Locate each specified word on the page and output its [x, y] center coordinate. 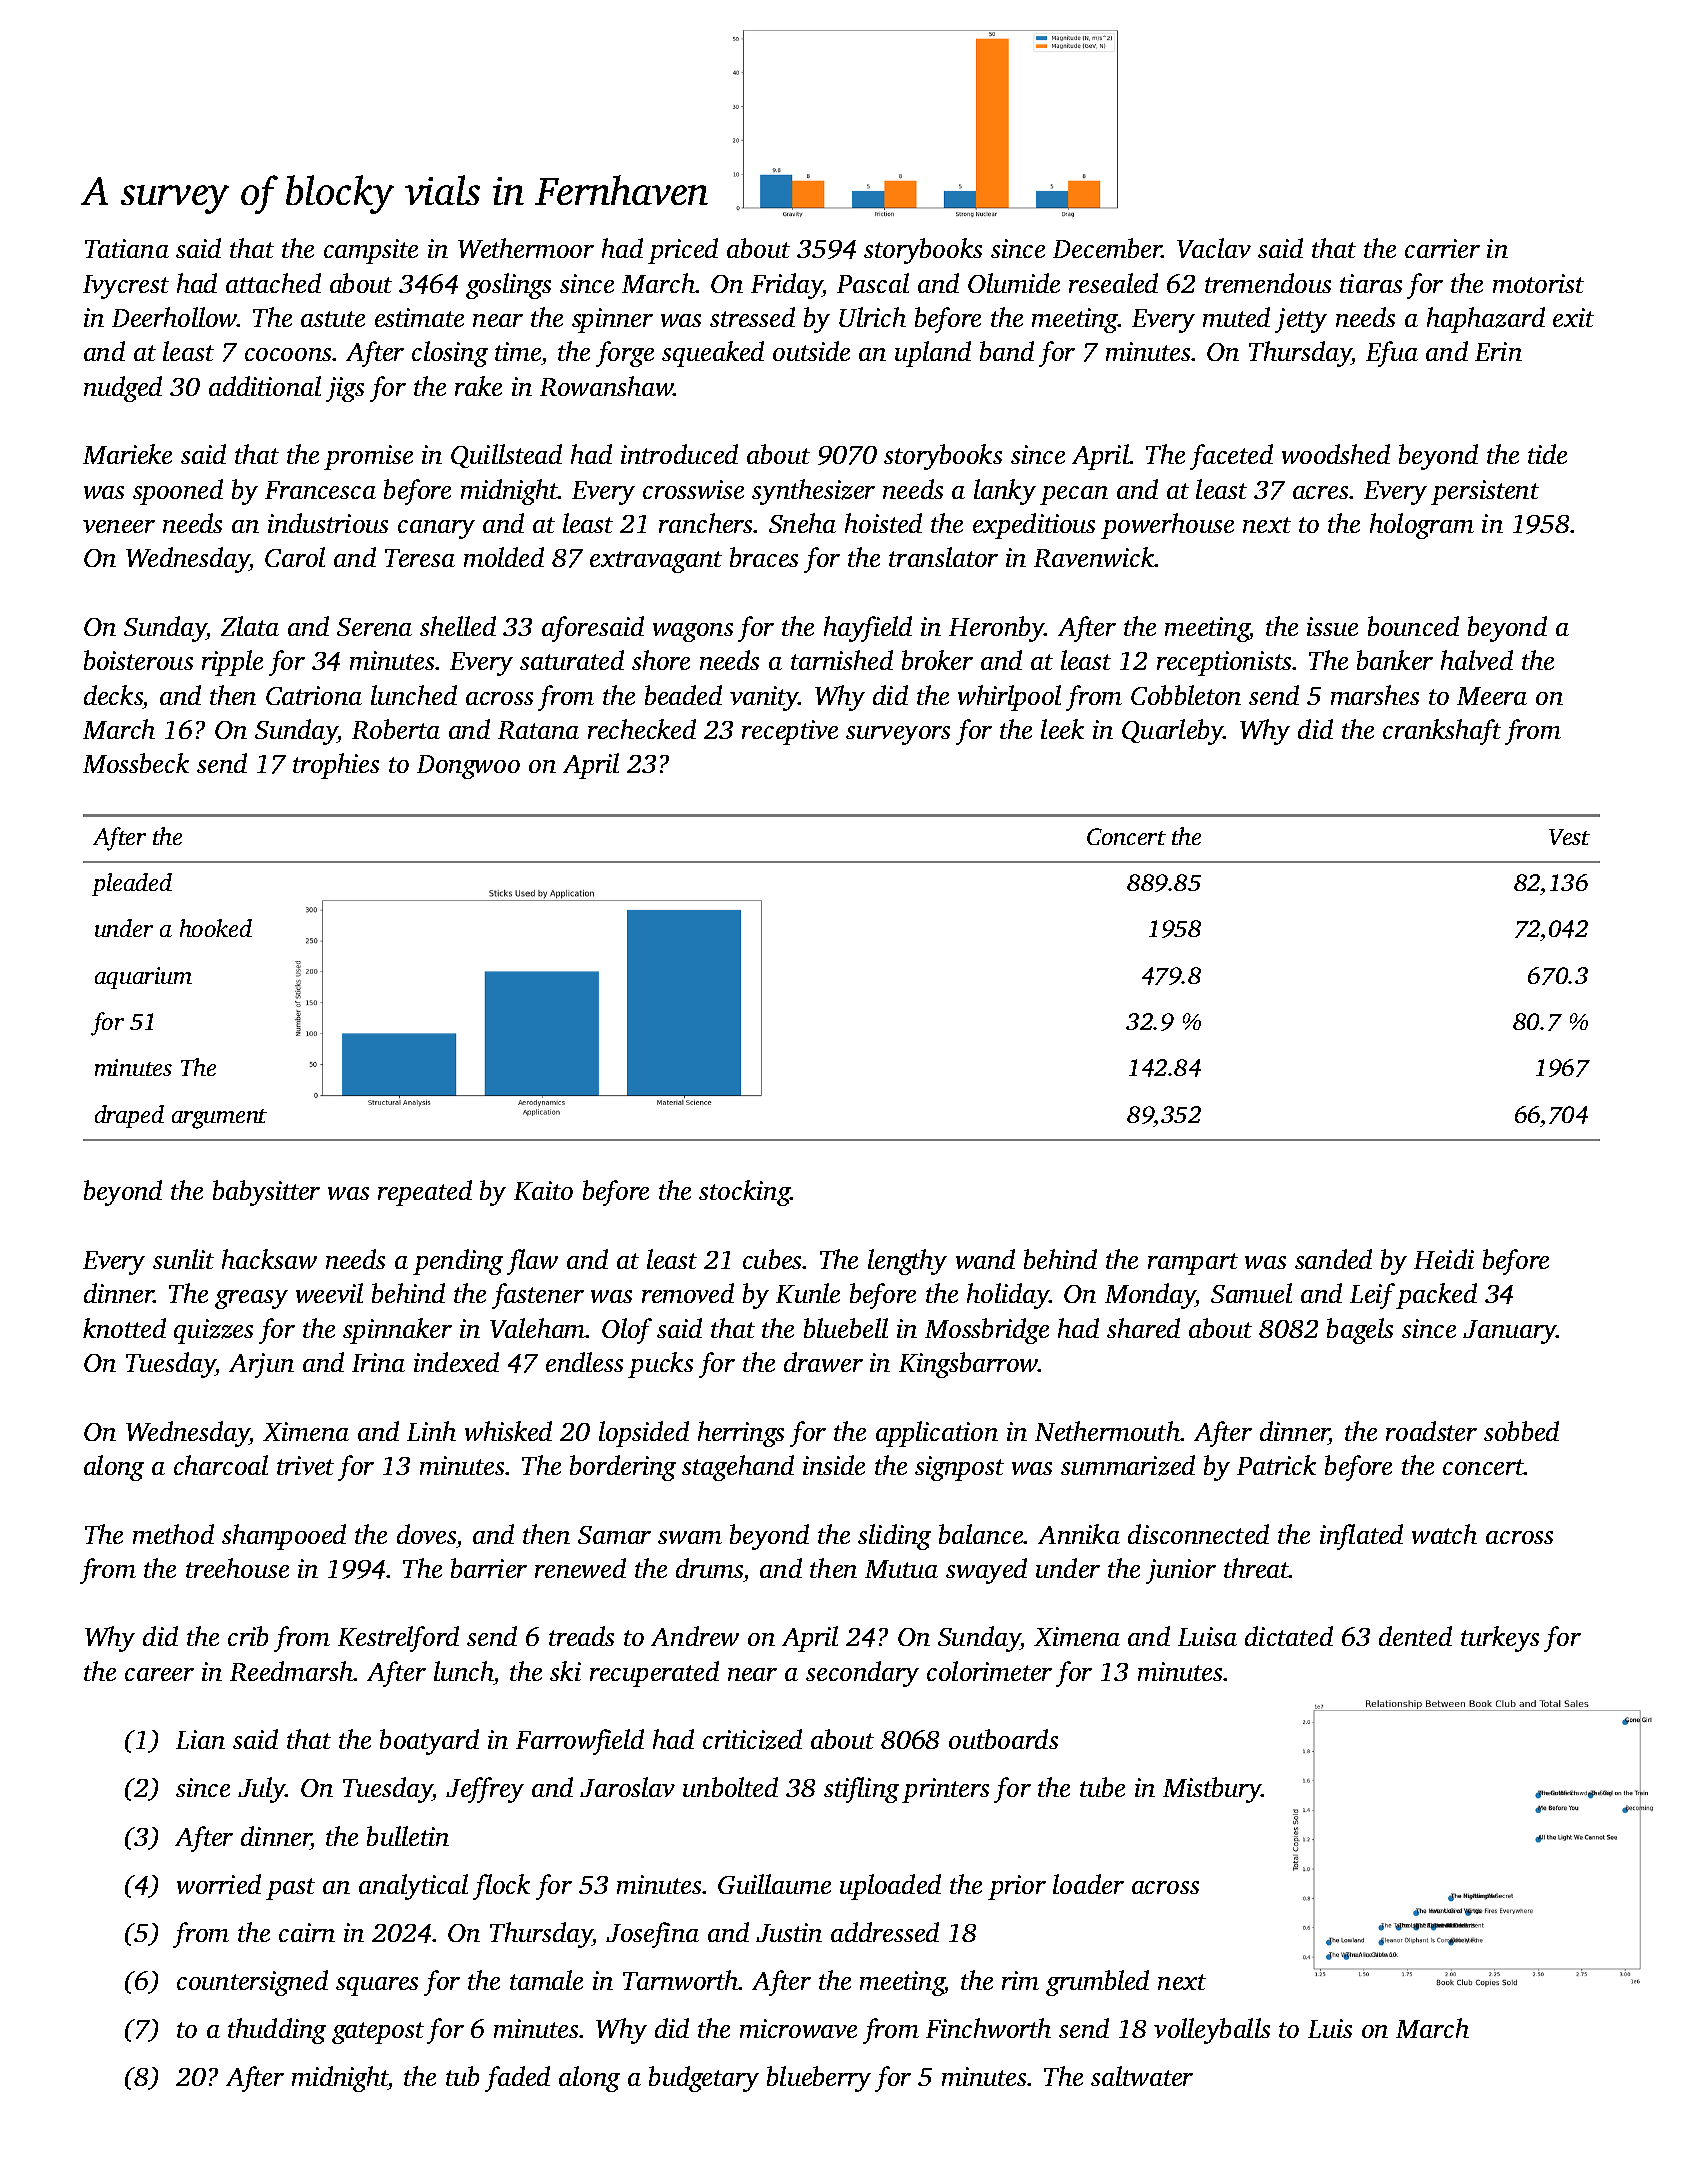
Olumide [1014, 283]
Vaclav [1214, 248]
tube [1102, 1787]
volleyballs [1212, 2031]
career [159, 1674]
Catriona [314, 695]
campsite [371, 251]
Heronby [997, 629]
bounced [1413, 626]
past [290, 1889]
